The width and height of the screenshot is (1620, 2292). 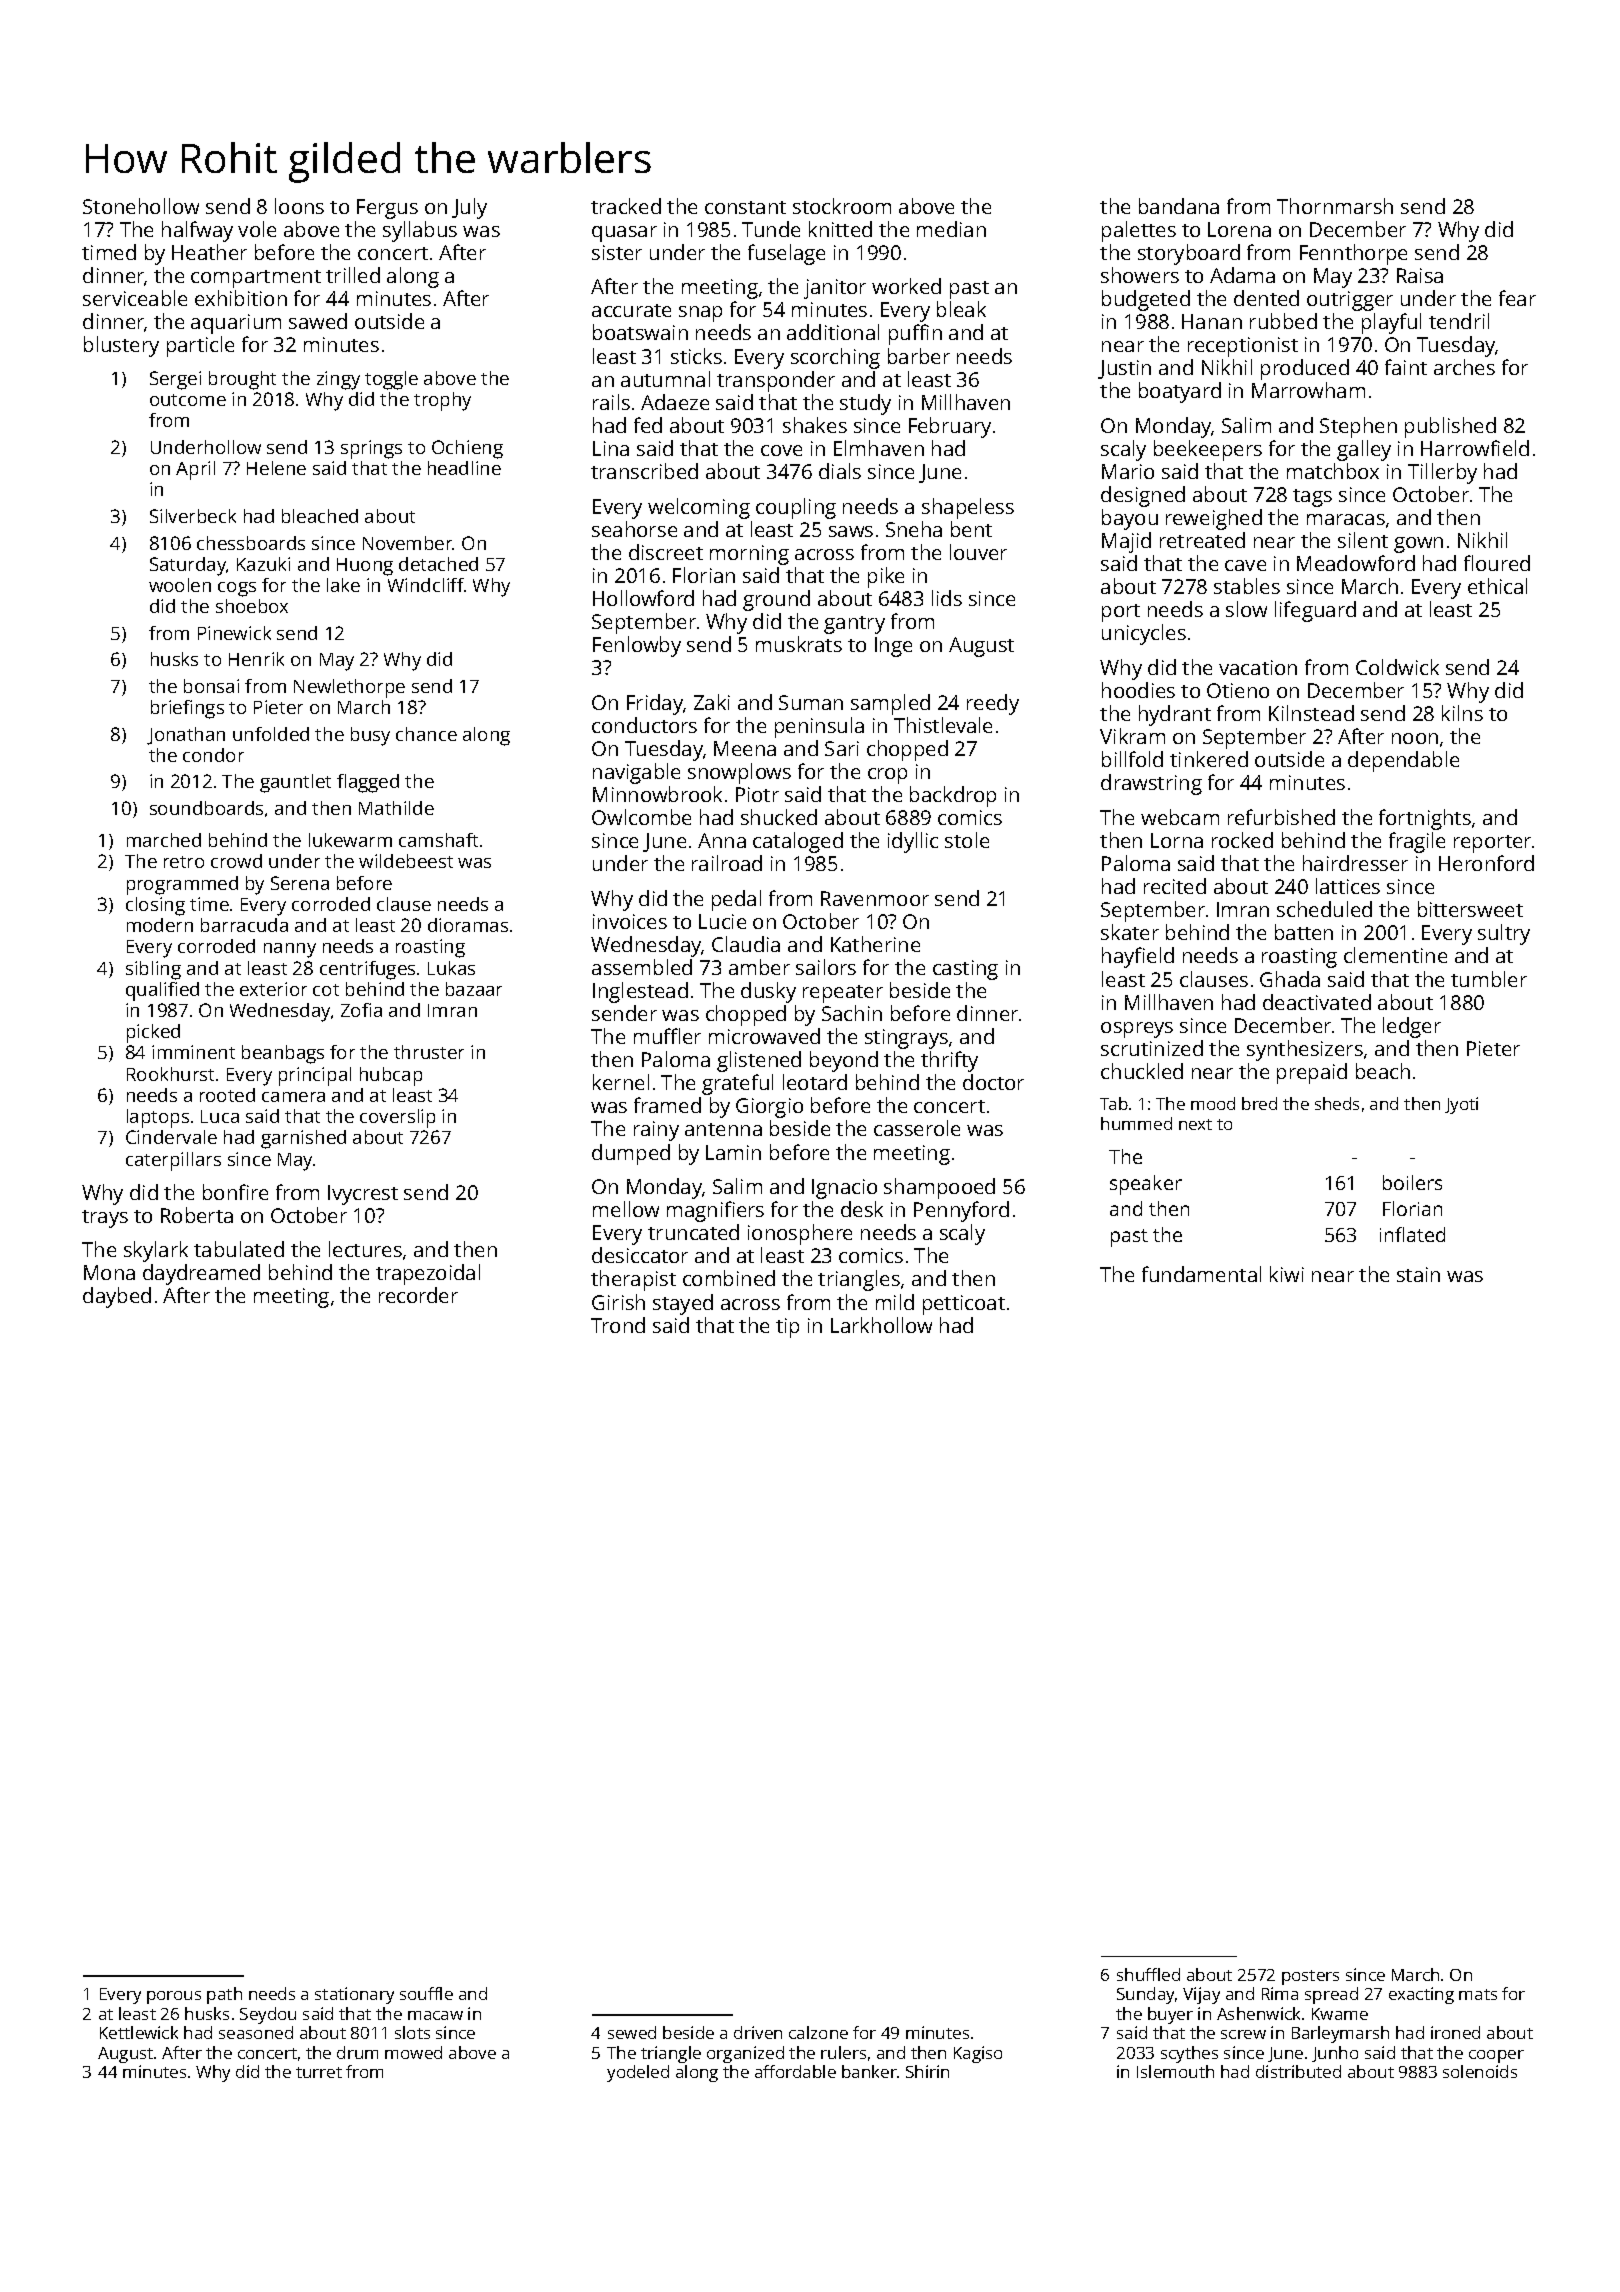 What do you see at coordinates (842, 748) in the screenshot?
I see `Sari` at bounding box center [842, 748].
